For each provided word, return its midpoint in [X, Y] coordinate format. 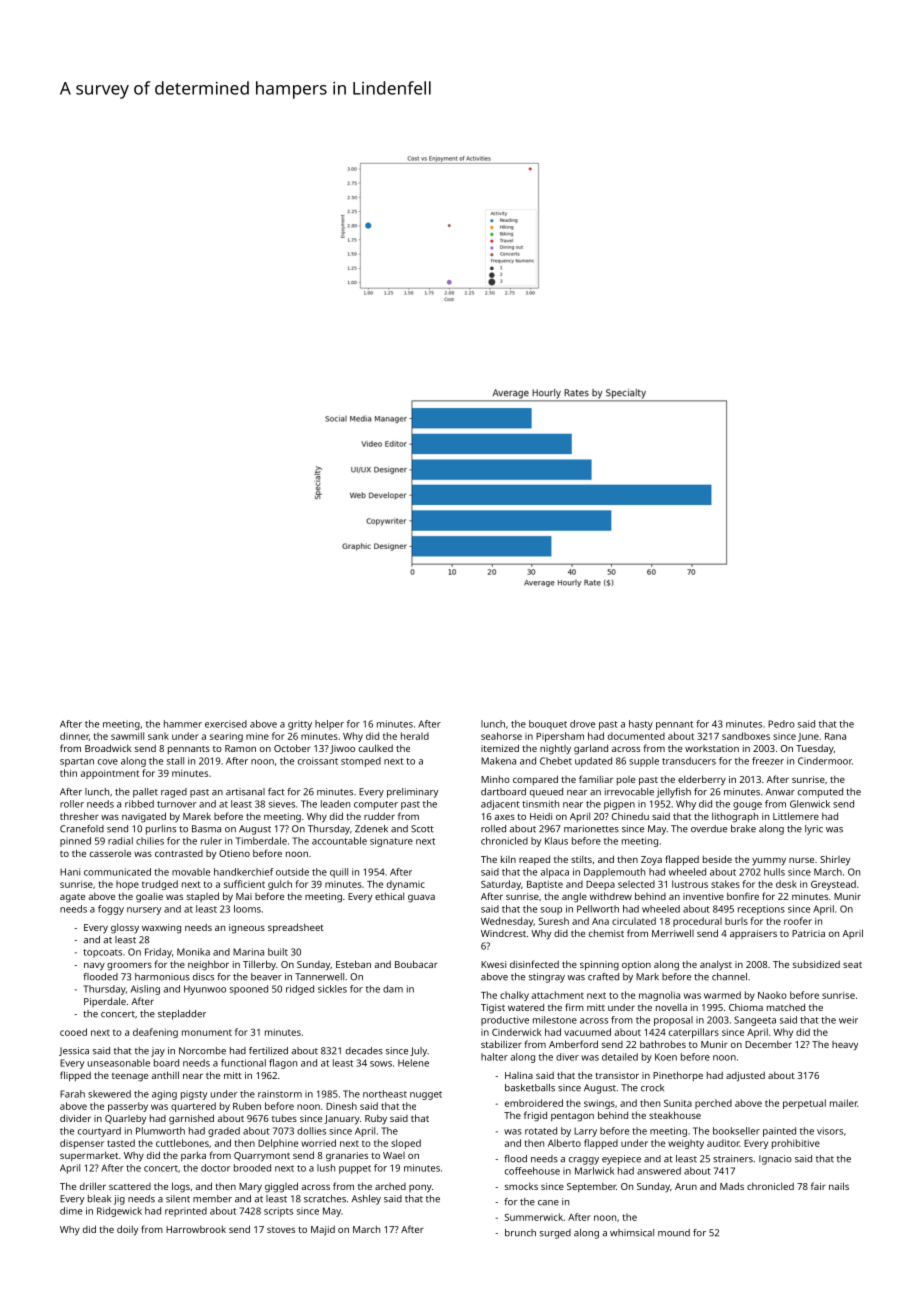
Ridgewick [119, 1212]
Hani [70, 872]
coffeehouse [532, 1171]
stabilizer [501, 1044]
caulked [376, 748]
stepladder [182, 1015]
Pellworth [598, 909]
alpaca [555, 873]
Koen [666, 1057]
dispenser [82, 1144]
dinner [74, 736]
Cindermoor [825, 761]
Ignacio [775, 1160]
